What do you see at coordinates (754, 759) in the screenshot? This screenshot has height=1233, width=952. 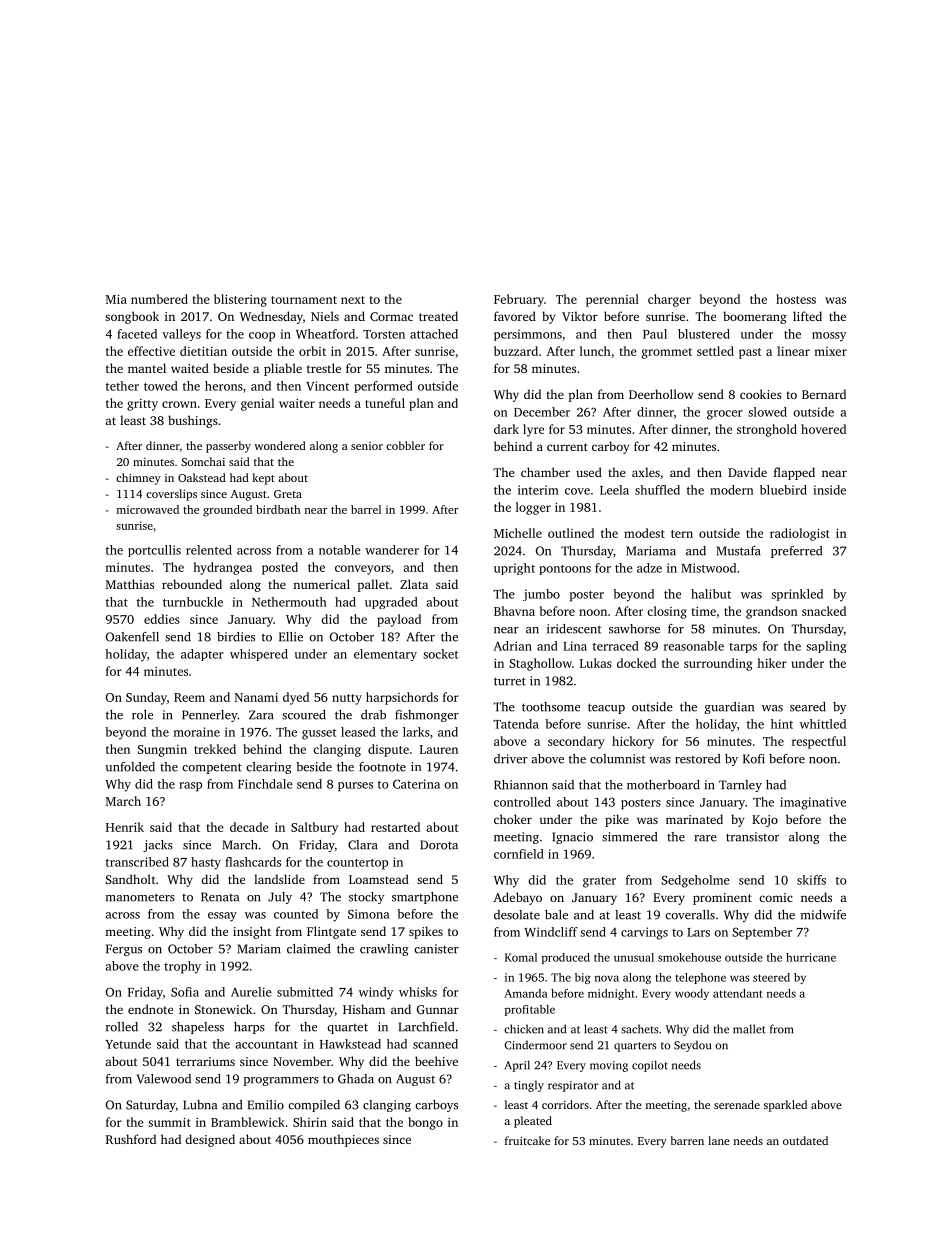 I see `Kofi` at bounding box center [754, 759].
